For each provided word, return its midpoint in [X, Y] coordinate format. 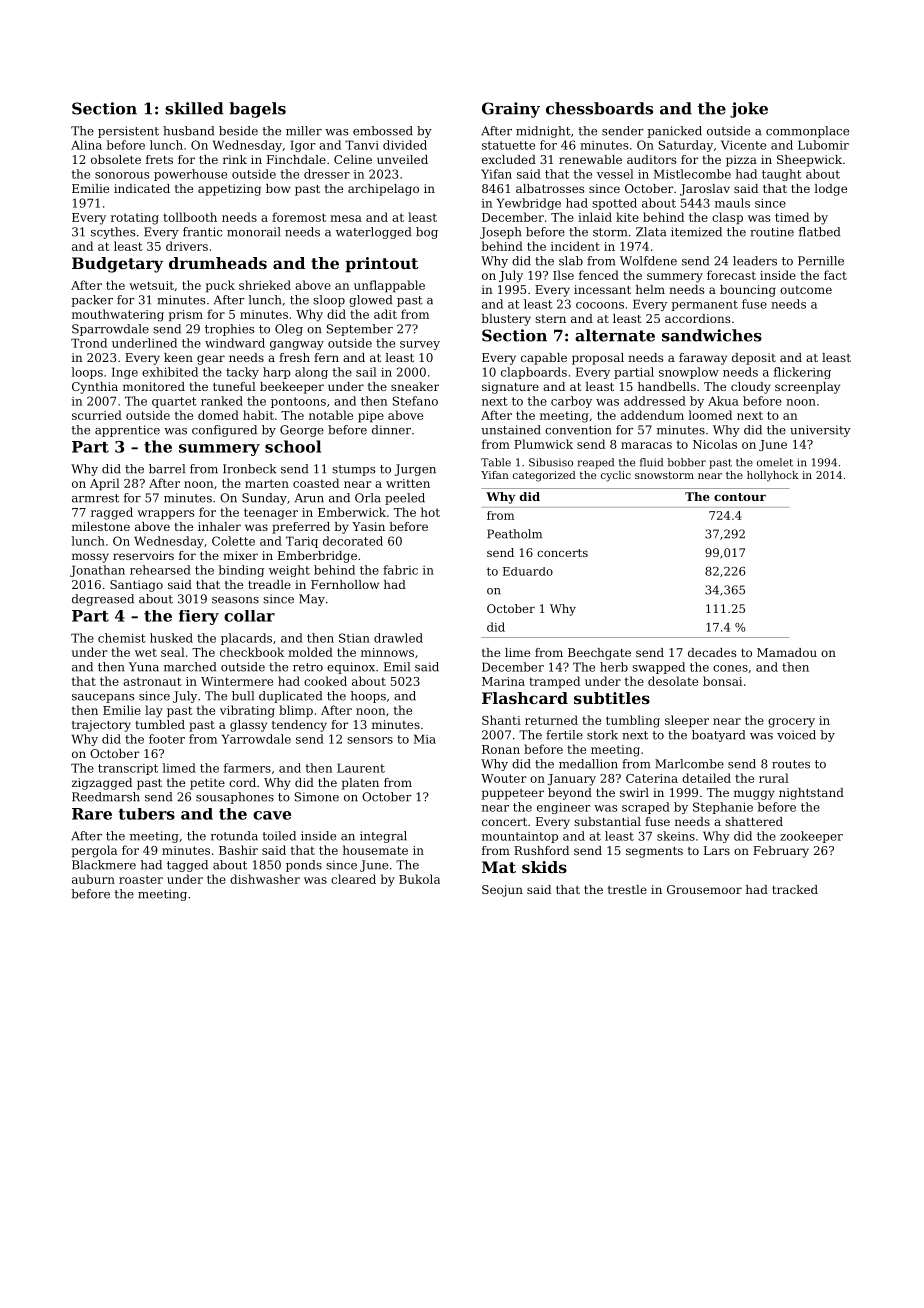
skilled [194, 108]
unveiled [402, 159]
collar [249, 616]
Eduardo [528, 571]
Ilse [563, 275]
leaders [755, 261]
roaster [141, 879]
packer [92, 301]
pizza [741, 161]
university [820, 431]
